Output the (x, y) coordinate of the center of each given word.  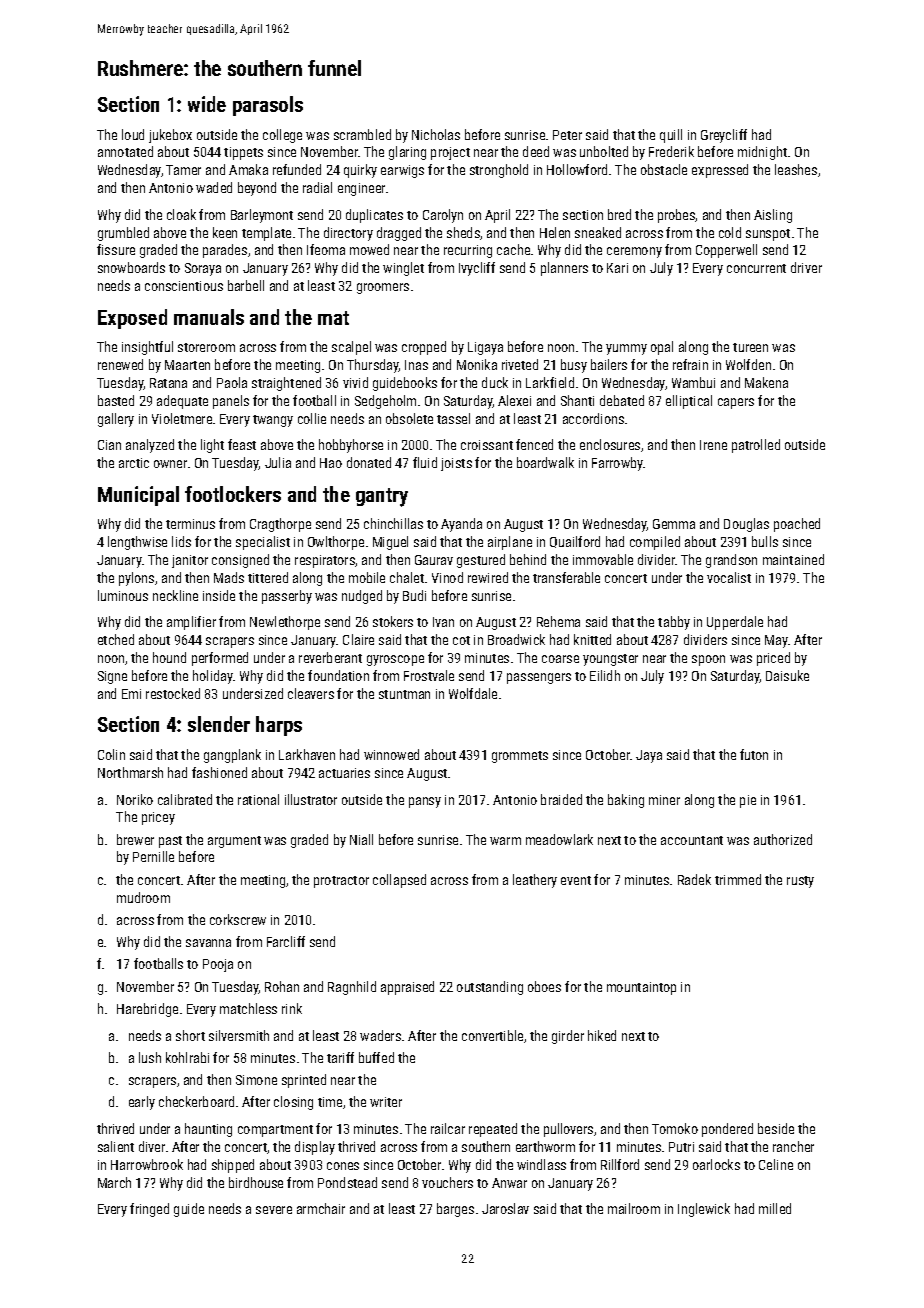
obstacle (664, 169)
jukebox (170, 136)
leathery (535, 881)
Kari (617, 268)
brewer (135, 839)
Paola (232, 382)
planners (564, 269)
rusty (800, 882)
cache (513, 249)
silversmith (239, 1035)
